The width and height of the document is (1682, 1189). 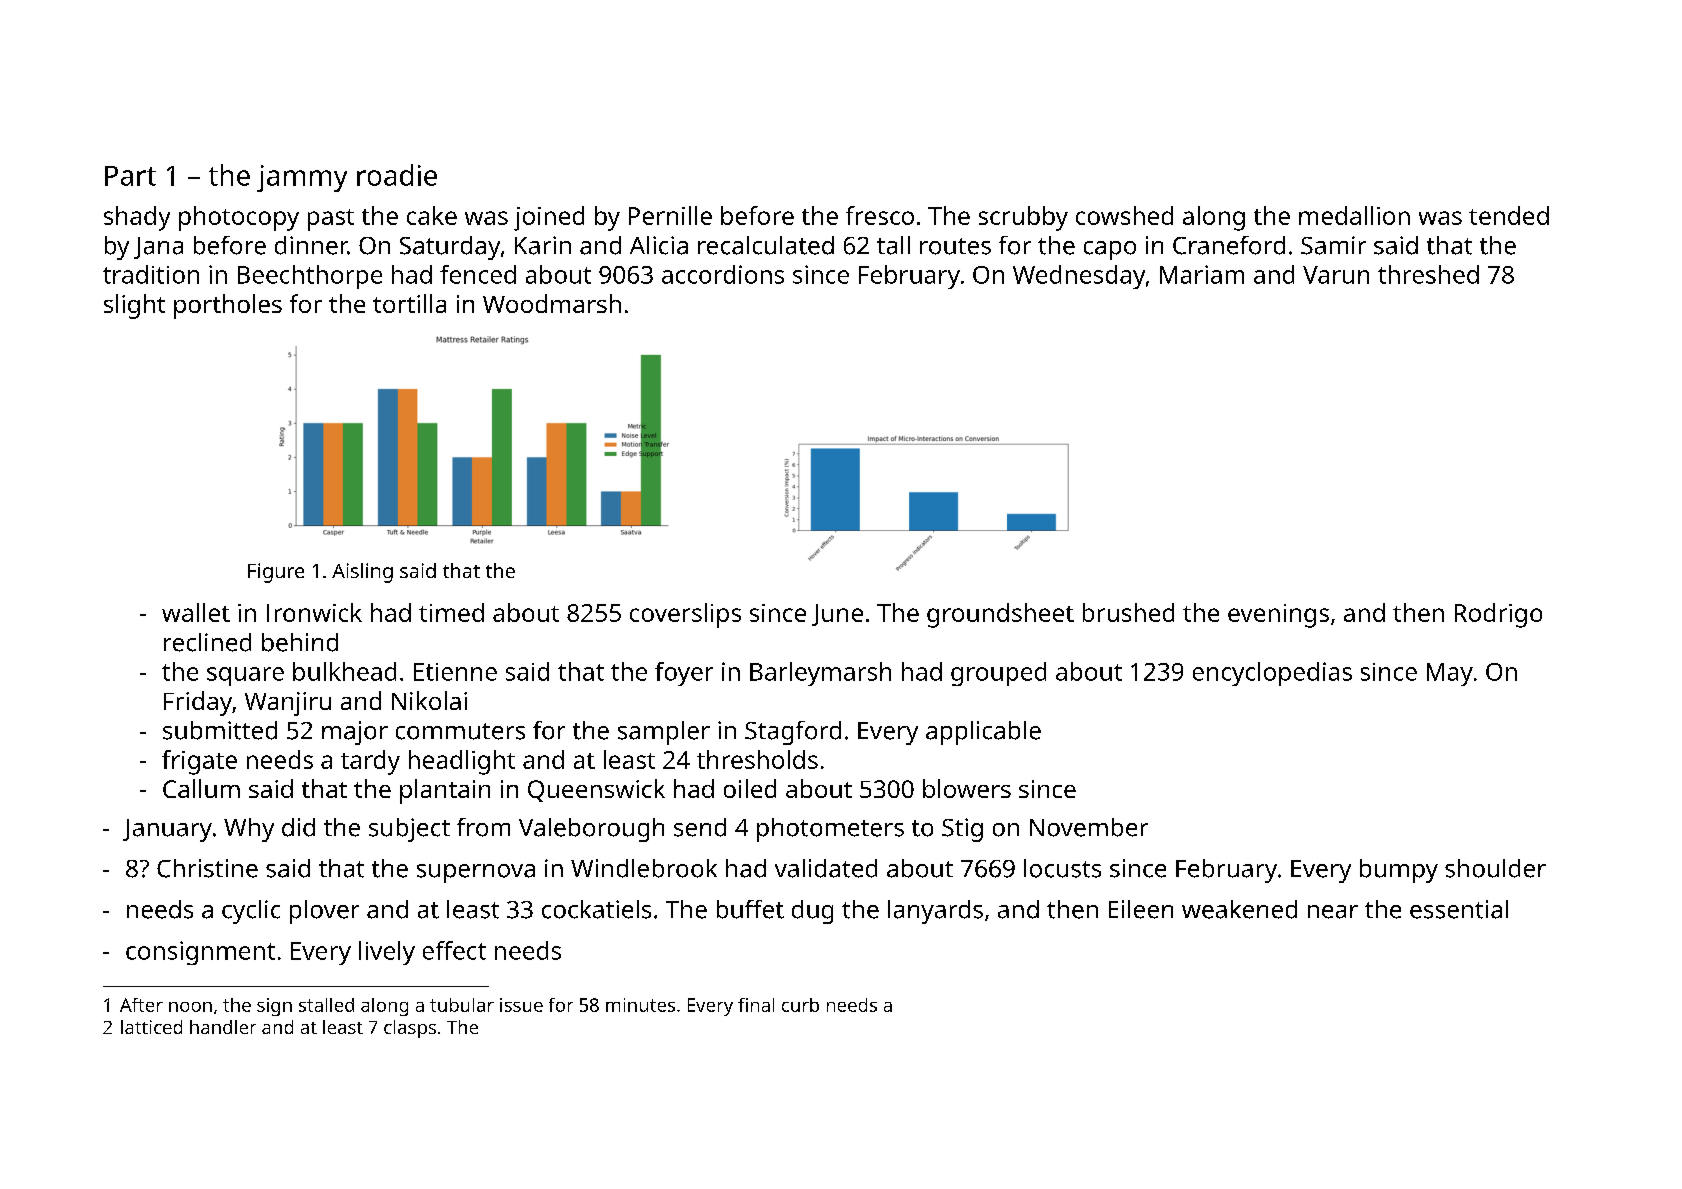 What do you see at coordinates (397, 175) in the document?
I see `roadie` at bounding box center [397, 175].
